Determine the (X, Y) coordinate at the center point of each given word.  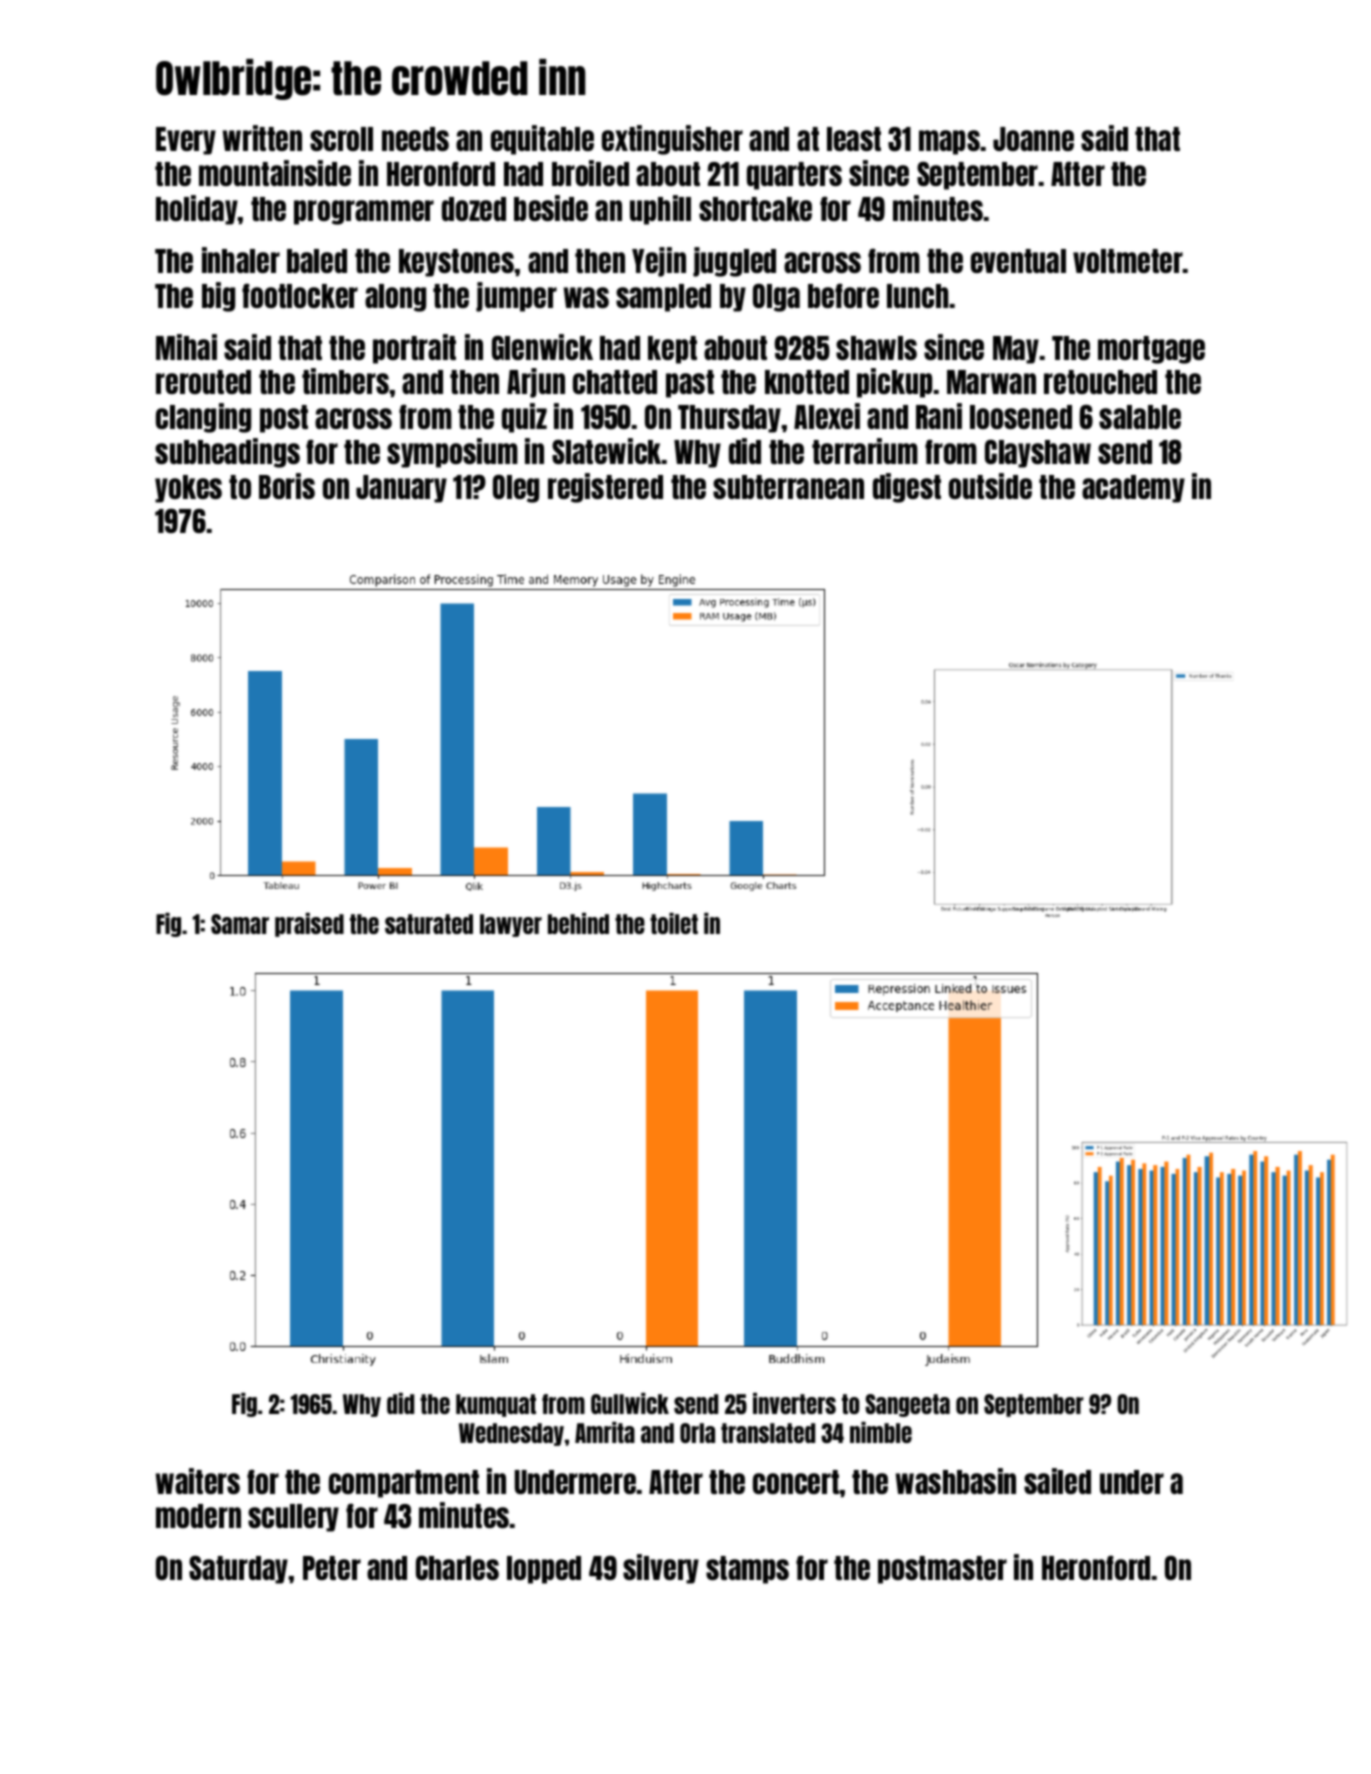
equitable (542, 140)
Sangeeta (907, 1405)
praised (309, 925)
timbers (346, 381)
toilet (674, 923)
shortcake (755, 209)
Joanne (1033, 139)
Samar (240, 924)
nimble (881, 1432)
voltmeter (1128, 261)
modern (198, 1516)
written (262, 138)
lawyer (511, 925)
